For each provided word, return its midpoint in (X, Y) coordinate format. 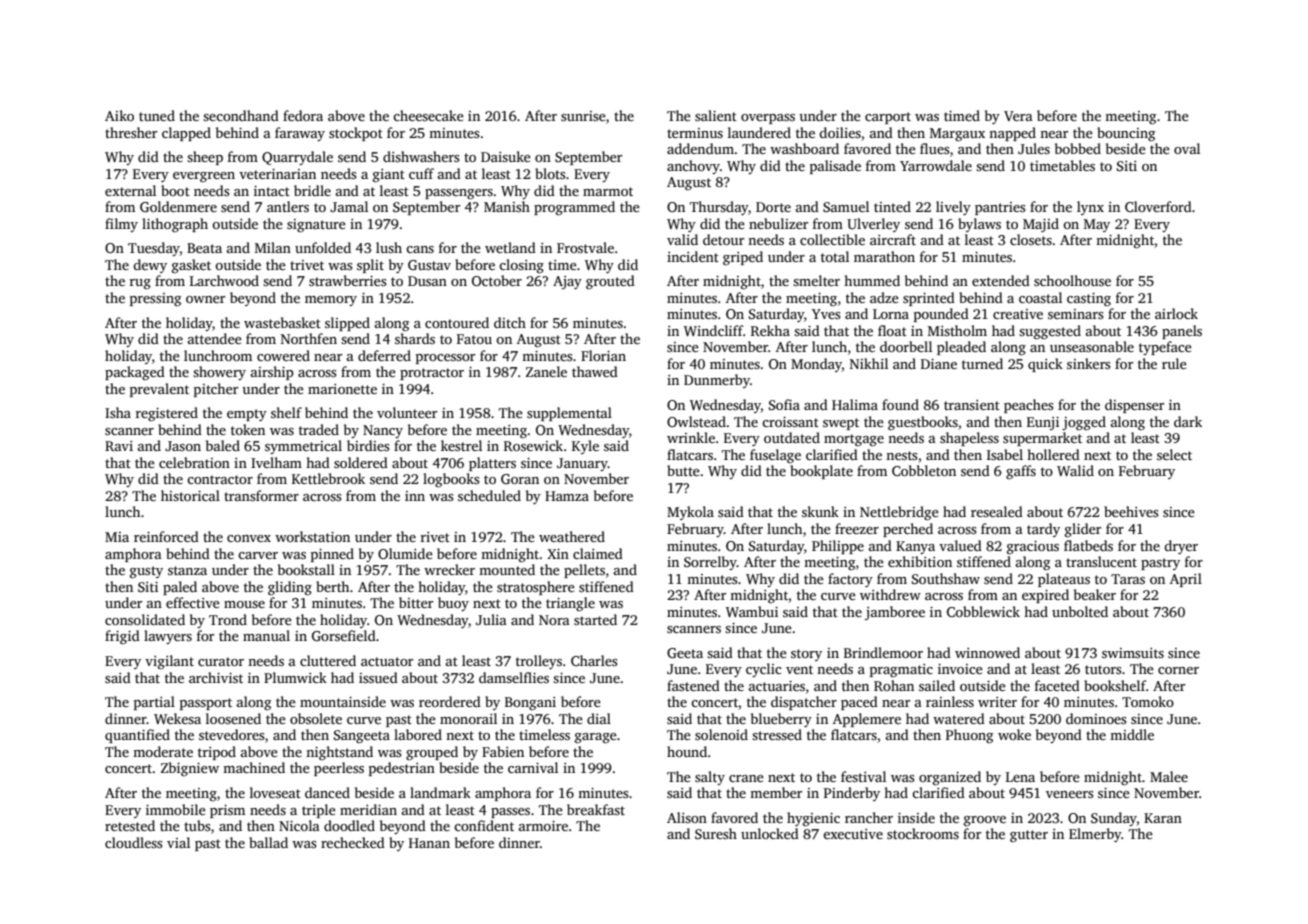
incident (693, 256)
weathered (572, 536)
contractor (220, 479)
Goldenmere (178, 206)
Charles (594, 660)
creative (1018, 314)
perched (908, 530)
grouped (432, 753)
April (1186, 580)
